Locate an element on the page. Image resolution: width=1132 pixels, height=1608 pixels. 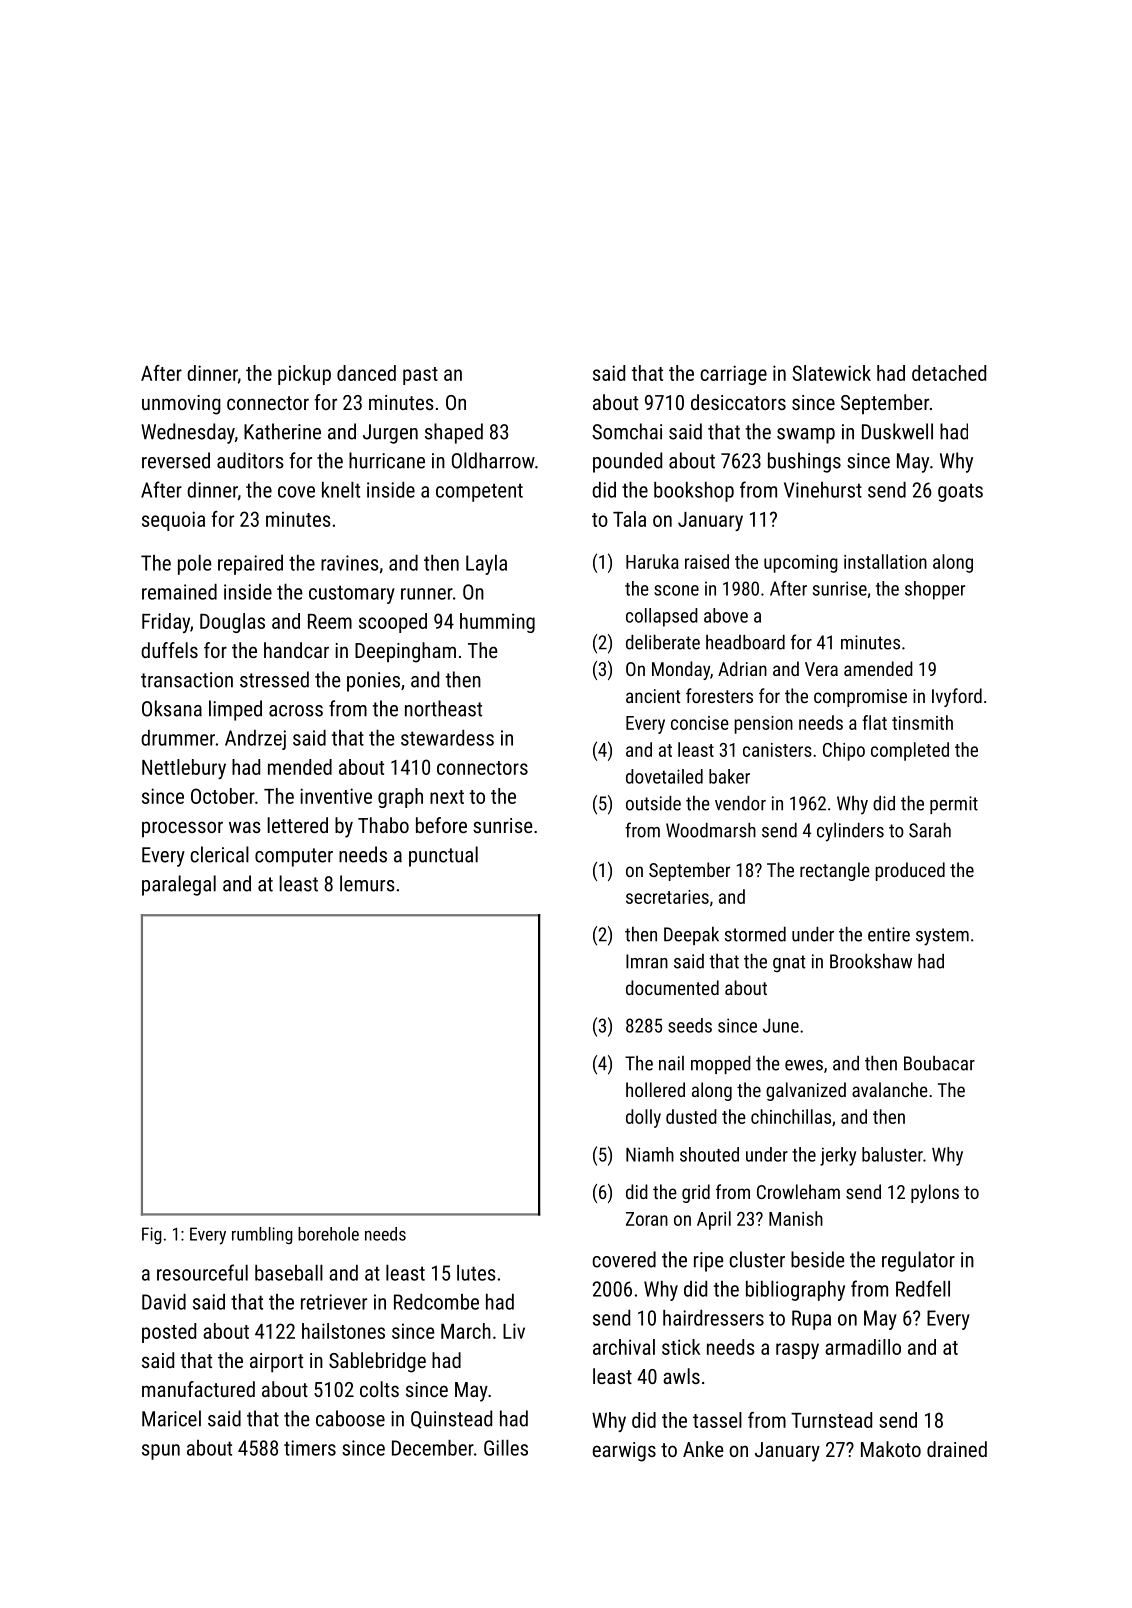
Ivyford is located at coordinates (957, 697).
